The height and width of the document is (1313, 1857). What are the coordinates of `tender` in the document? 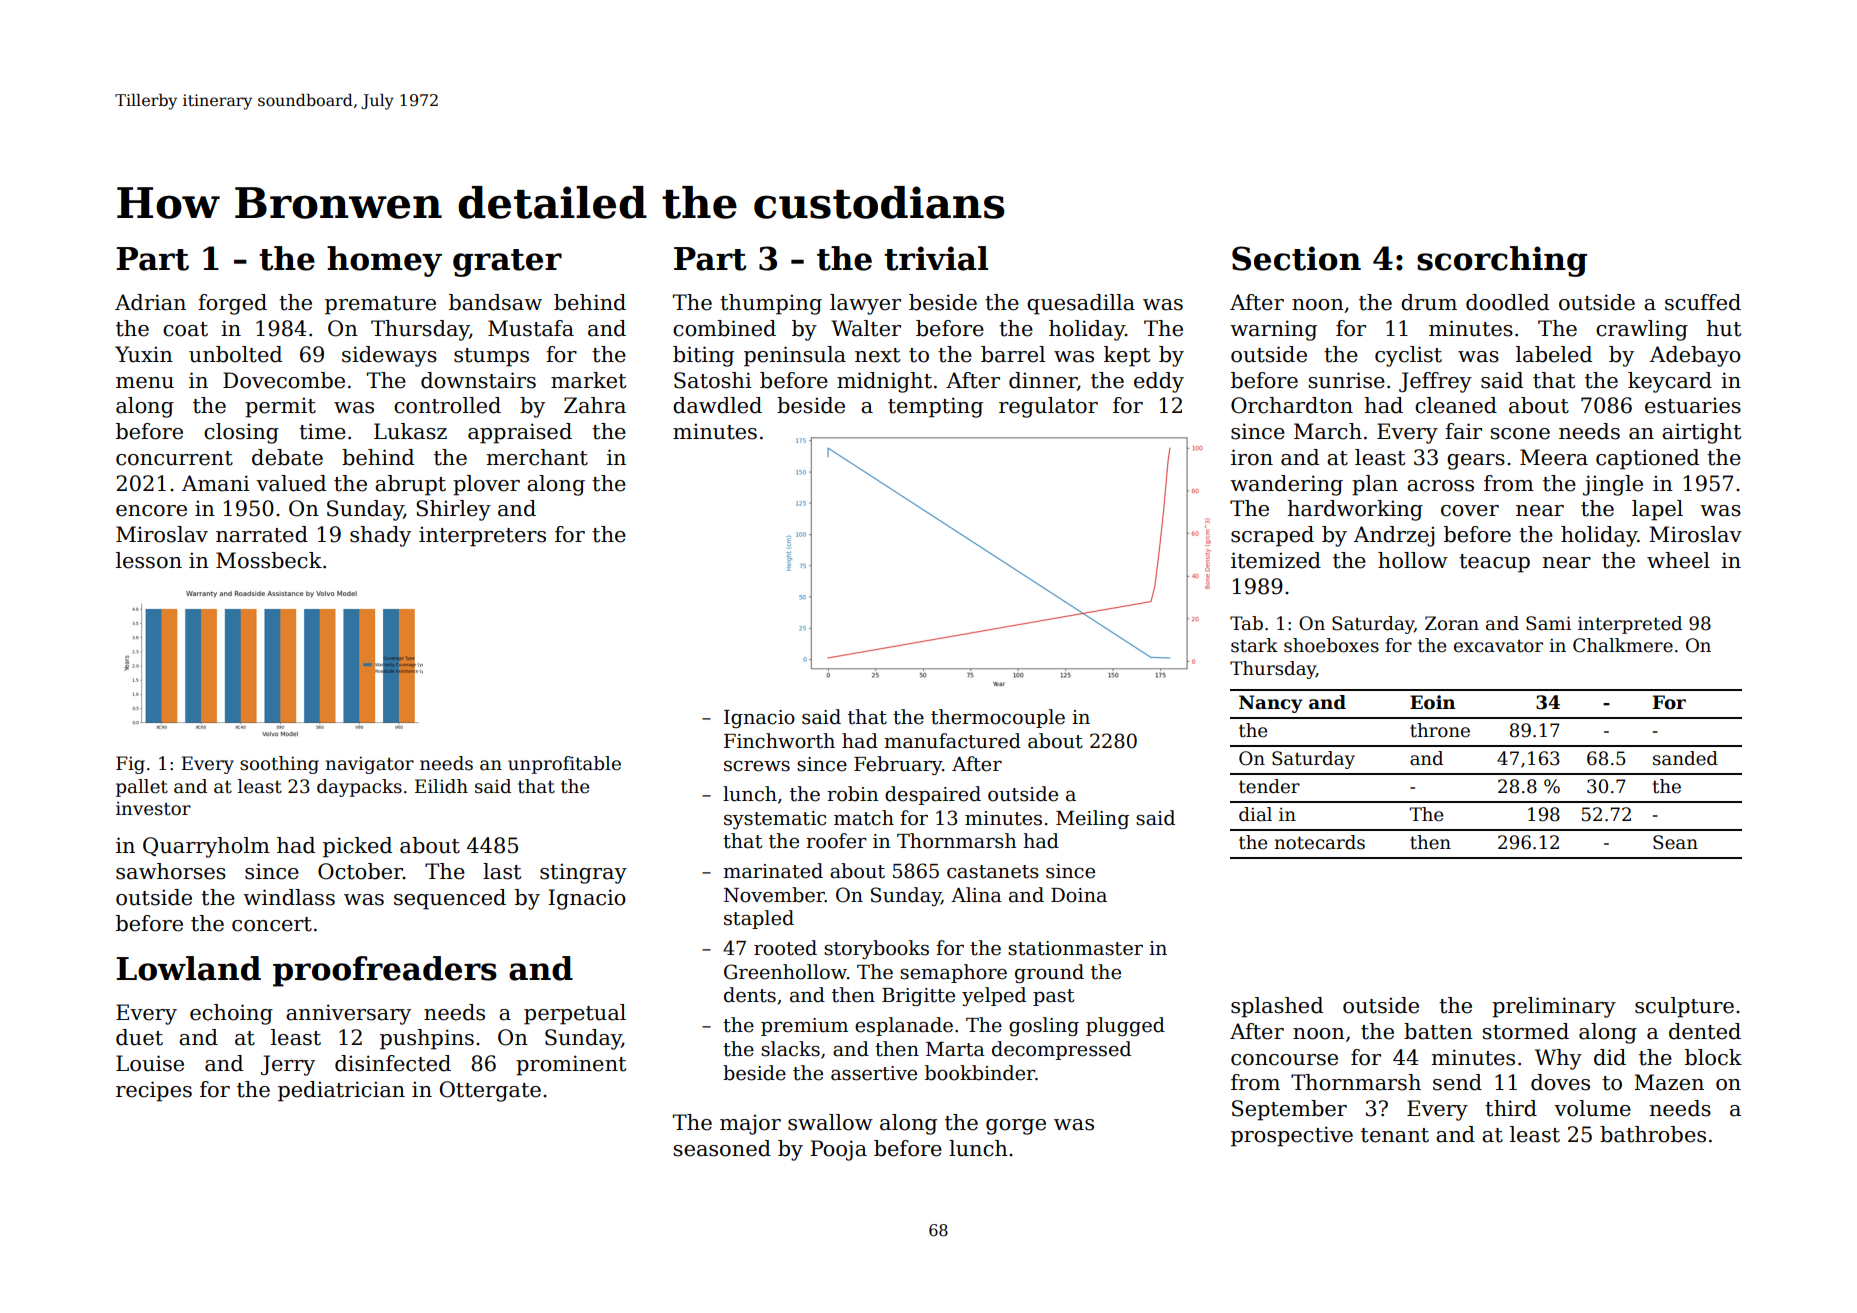 It's located at (1269, 786).
